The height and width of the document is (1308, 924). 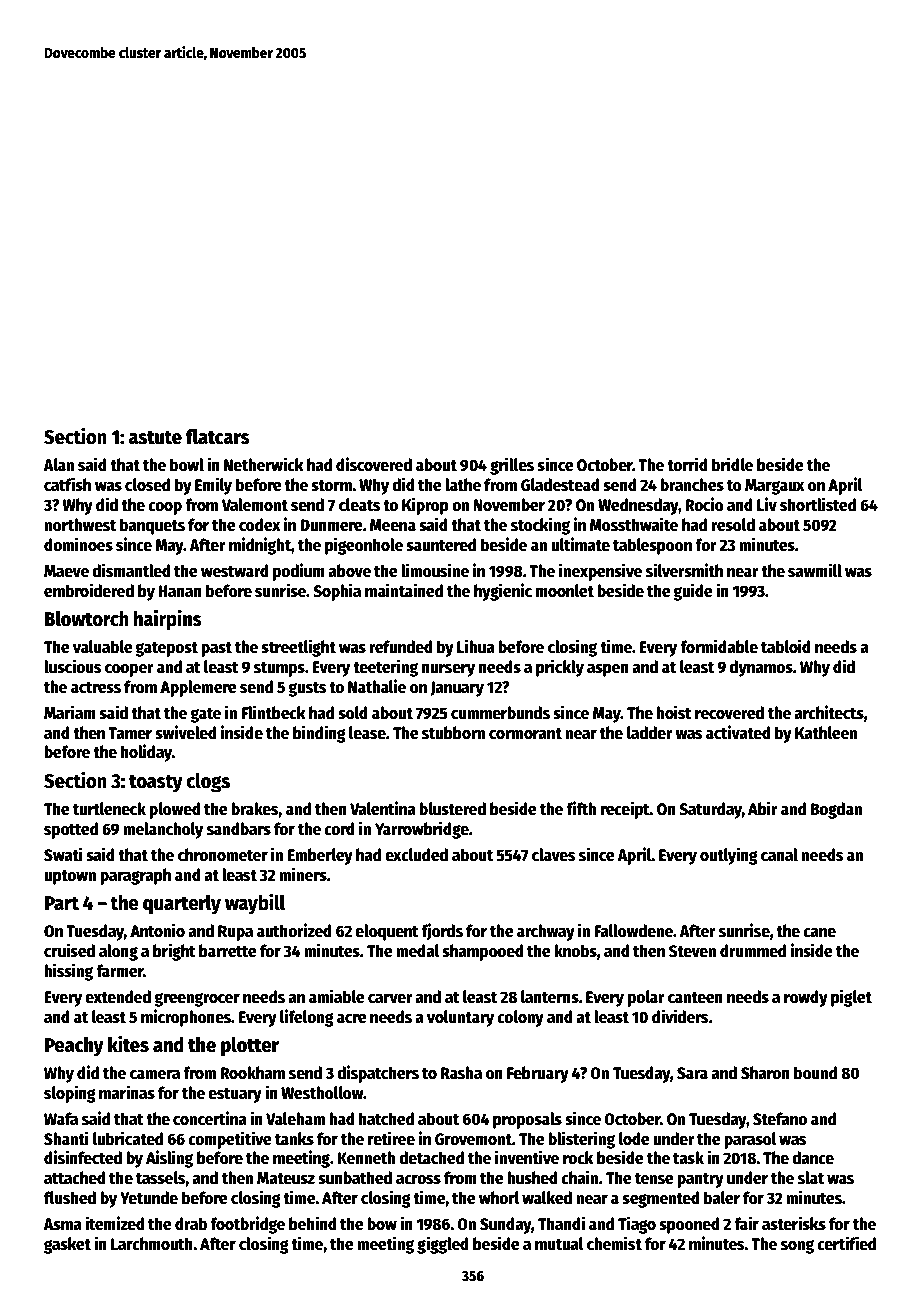 What do you see at coordinates (155, 438) in the document?
I see `astute` at bounding box center [155, 438].
